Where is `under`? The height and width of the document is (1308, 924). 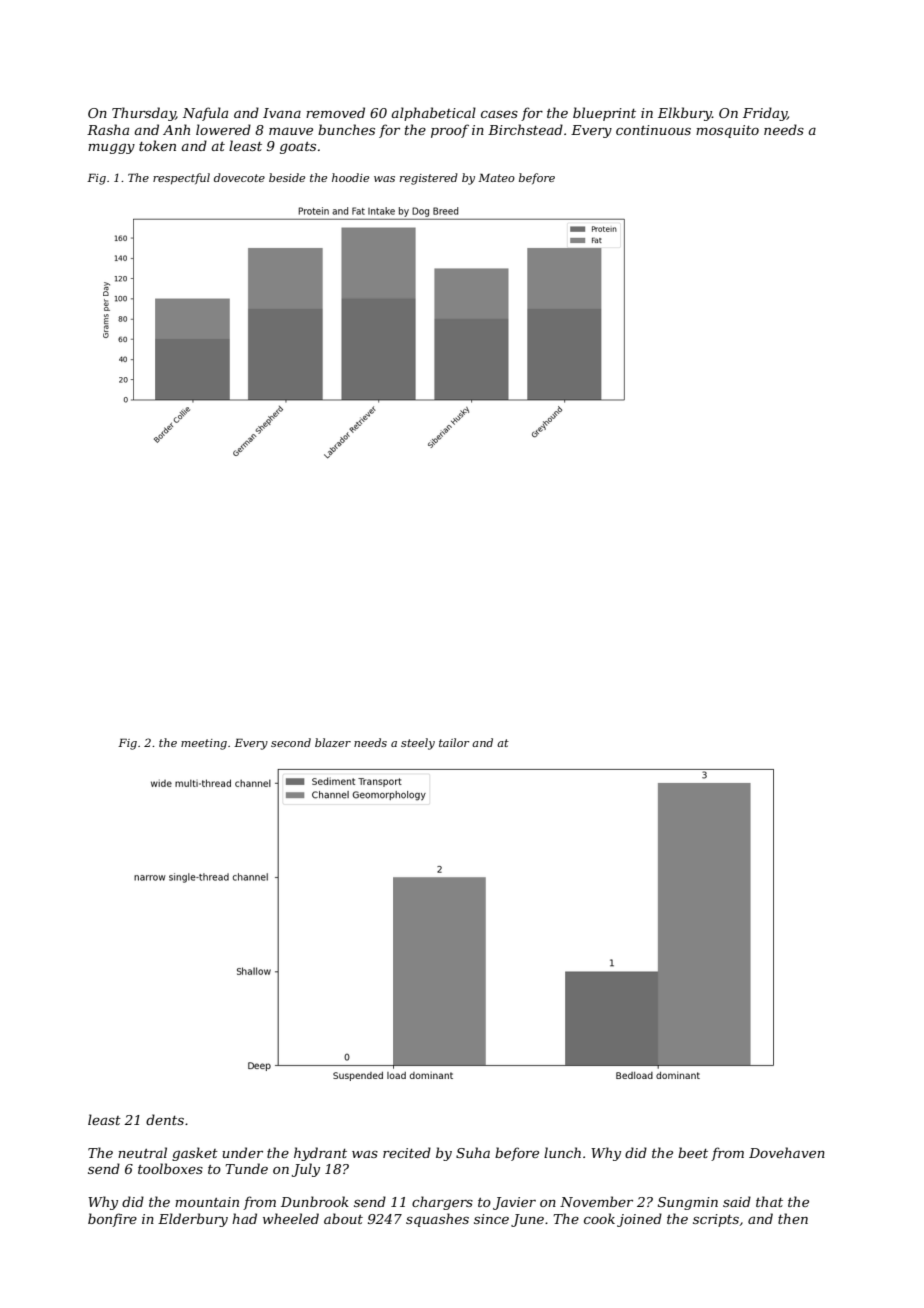
under is located at coordinates (242, 1152).
